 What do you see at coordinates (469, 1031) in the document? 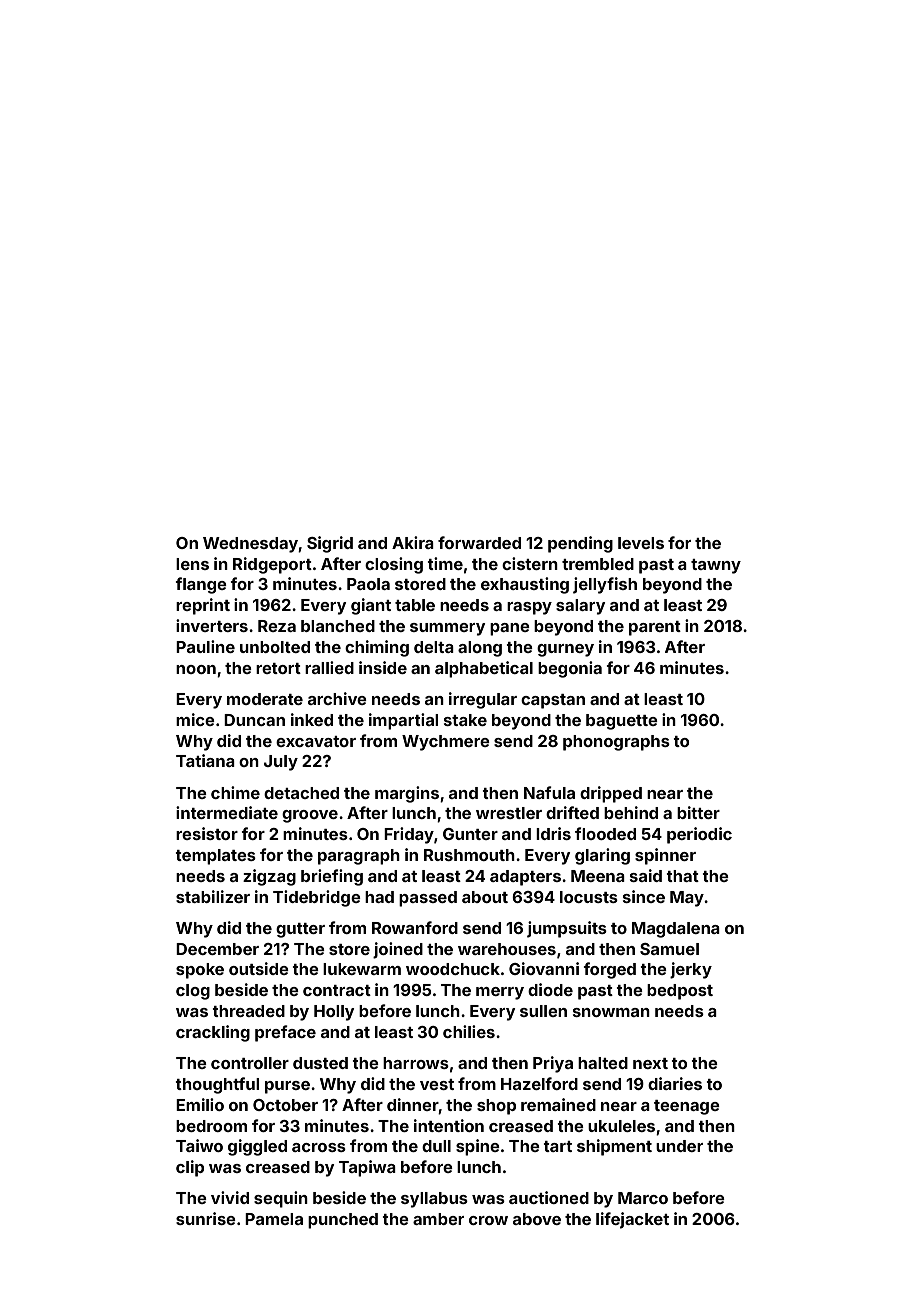
I see `chilies` at bounding box center [469, 1031].
